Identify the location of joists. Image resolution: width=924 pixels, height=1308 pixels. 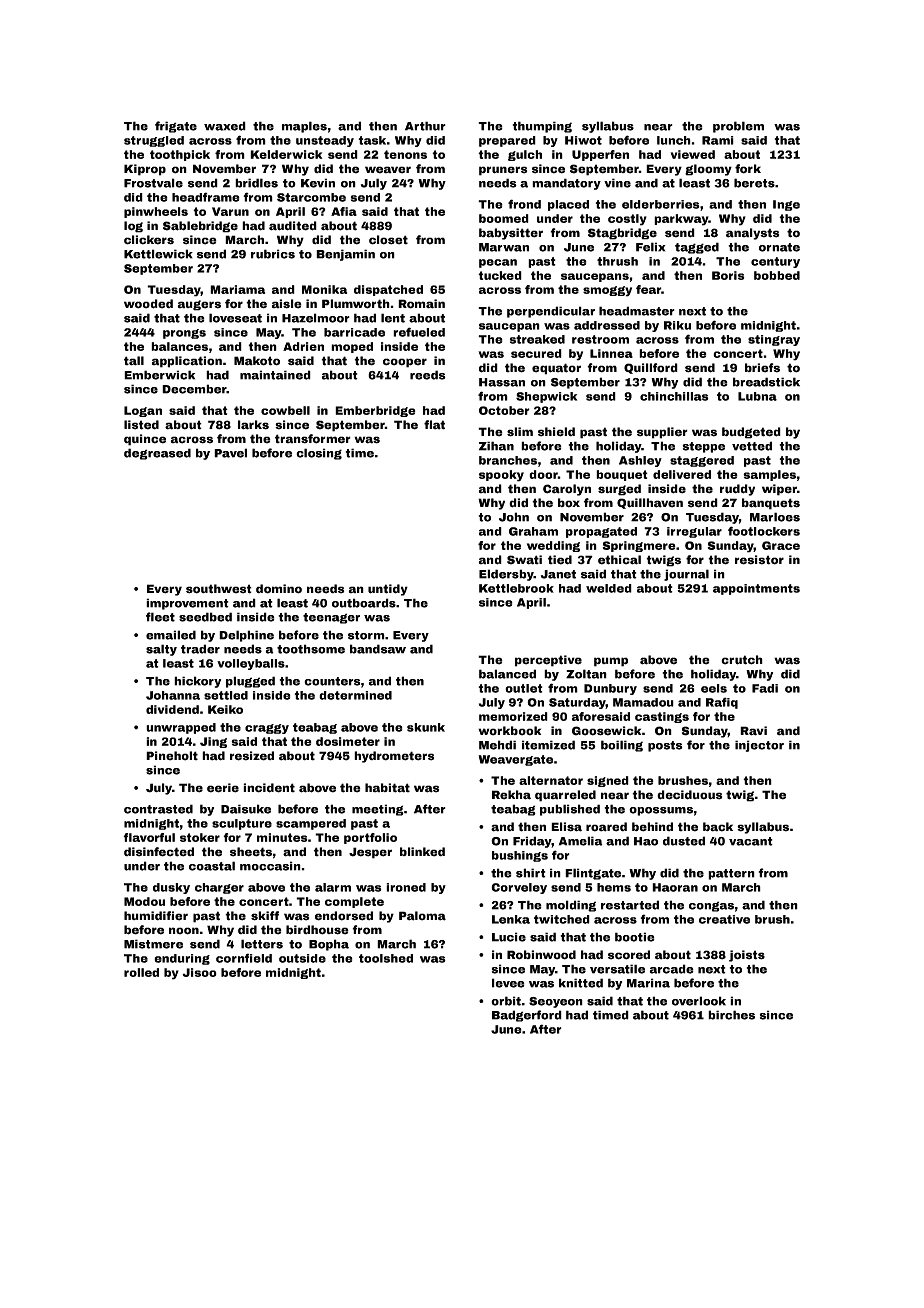
(747, 956).
